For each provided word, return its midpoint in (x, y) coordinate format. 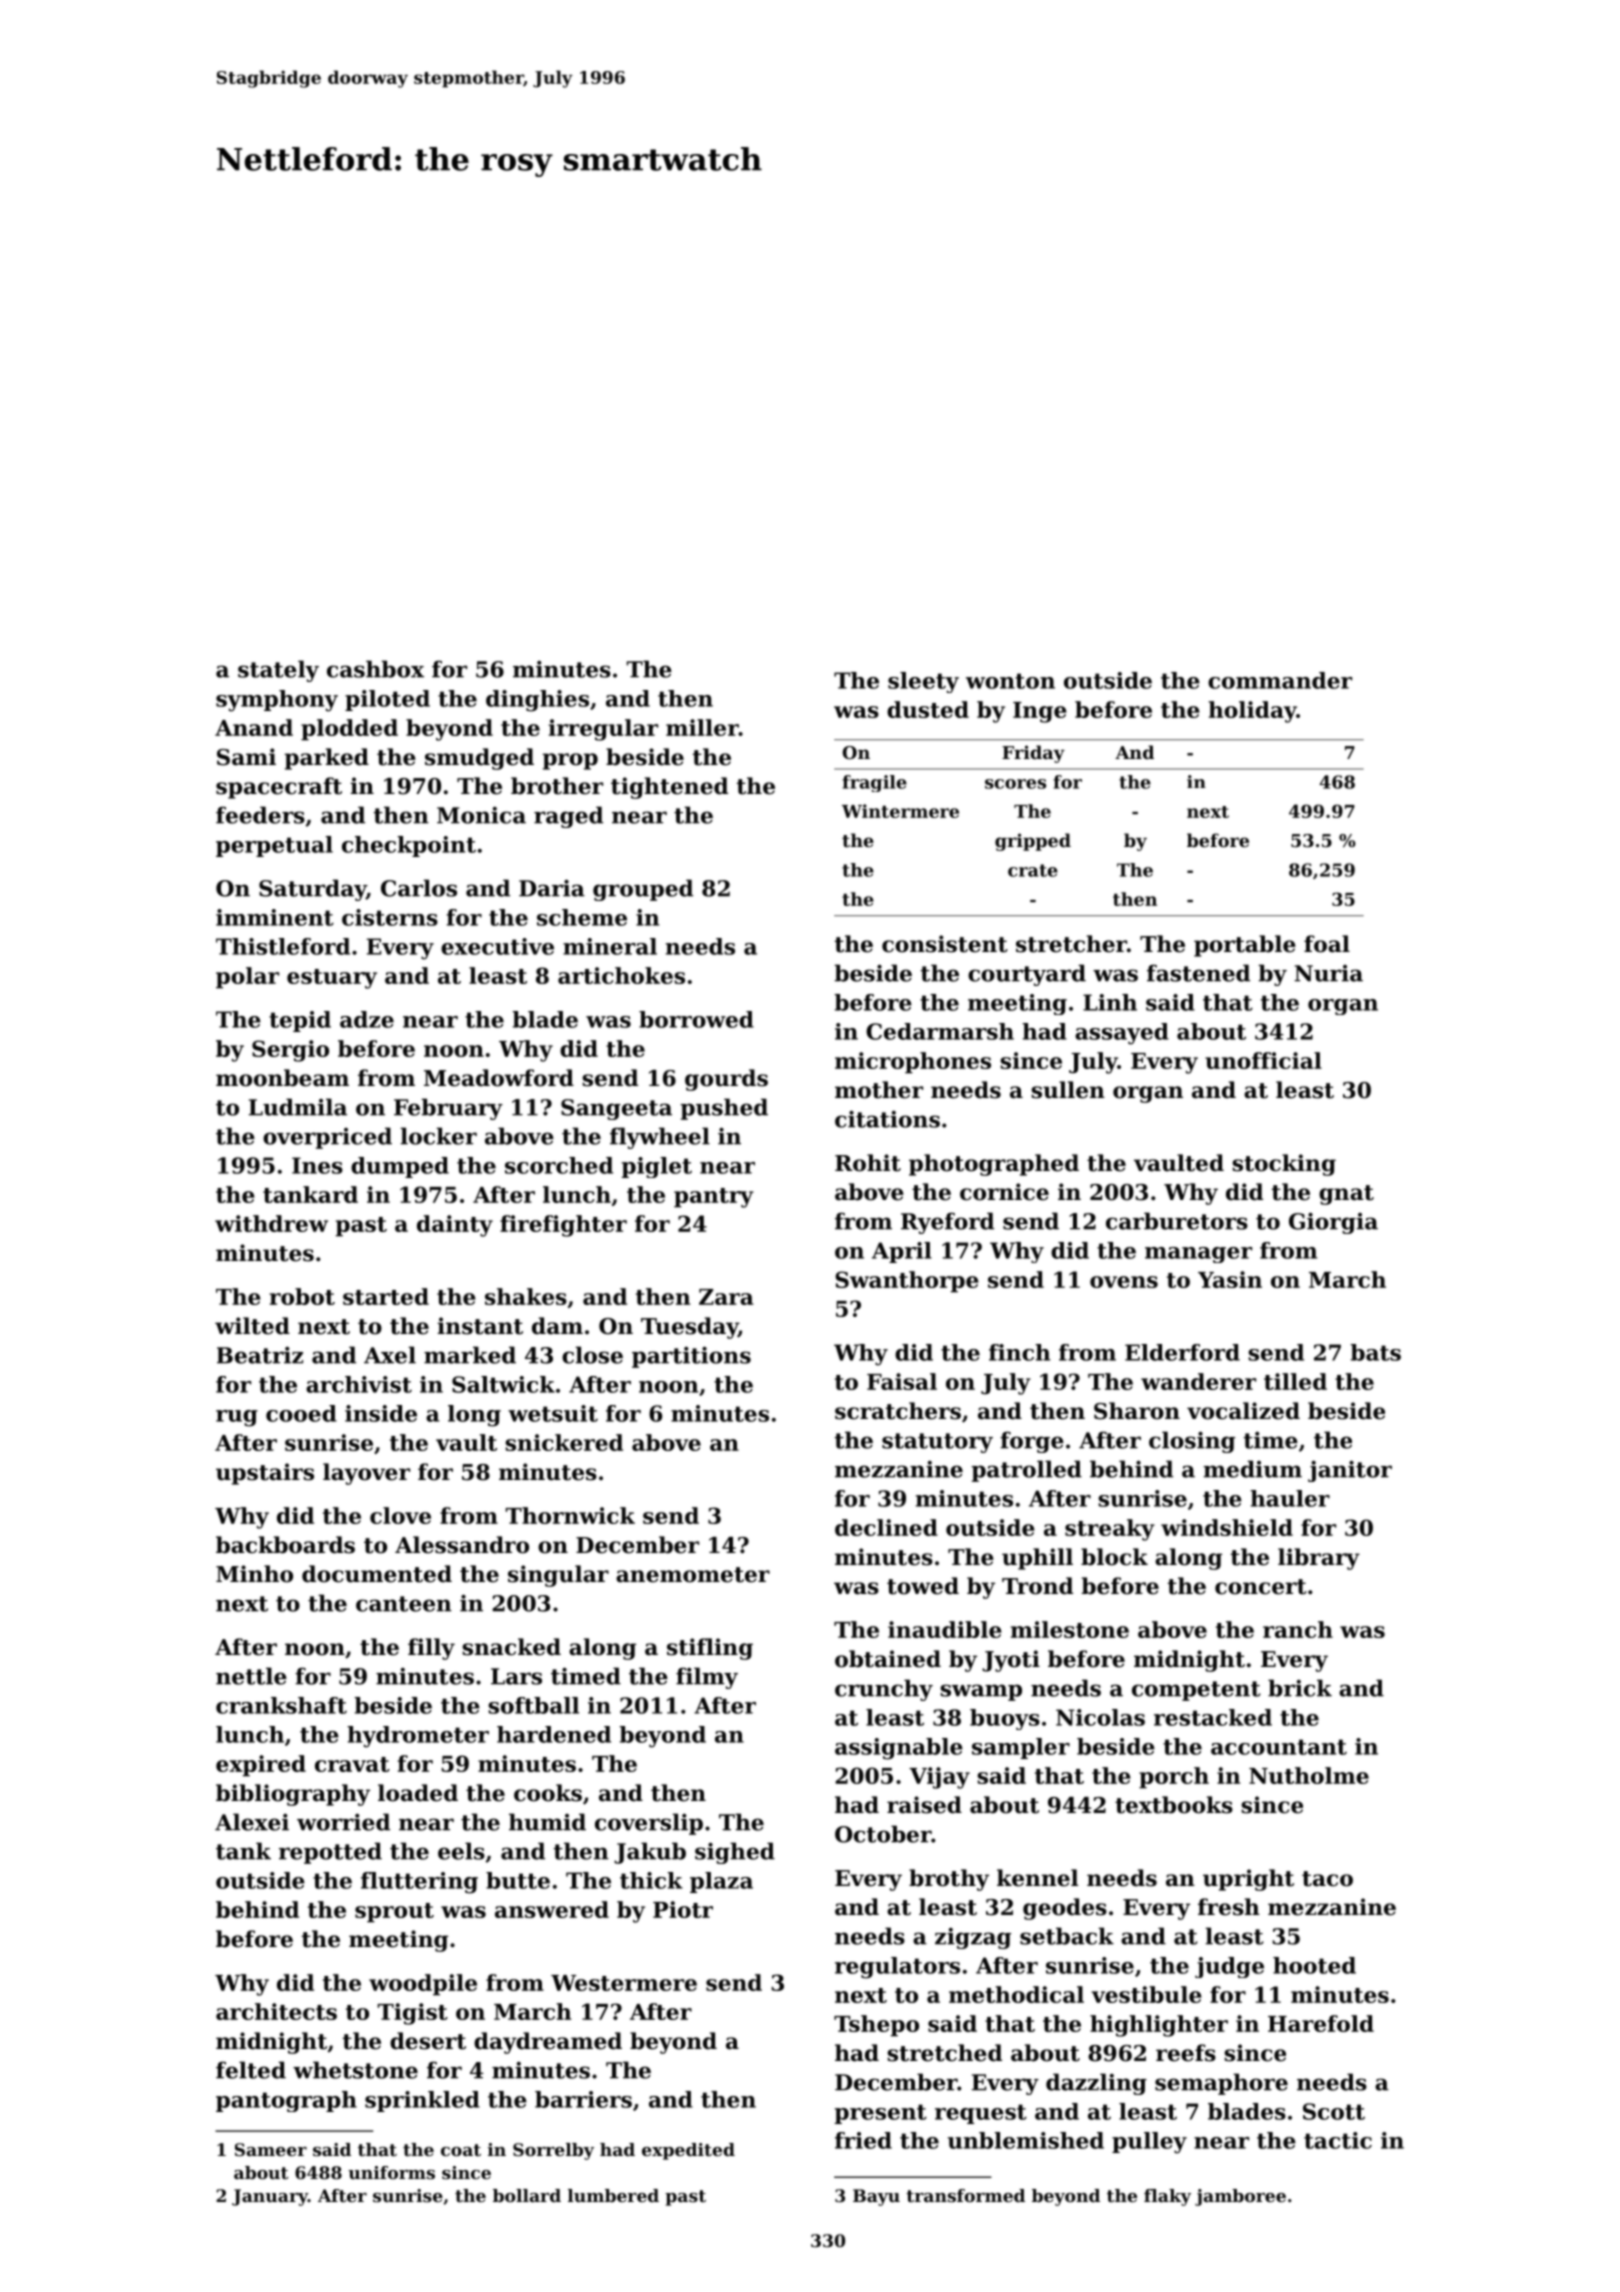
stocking (1284, 1165)
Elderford (1182, 1352)
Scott (1334, 2111)
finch (1020, 1352)
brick (1300, 1688)
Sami (246, 757)
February (448, 1109)
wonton (1010, 681)
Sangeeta (616, 1109)
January (270, 2197)
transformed (965, 2195)
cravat (352, 1764)
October (883, 1834)
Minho (254, 1574)
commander (1280, 680)
